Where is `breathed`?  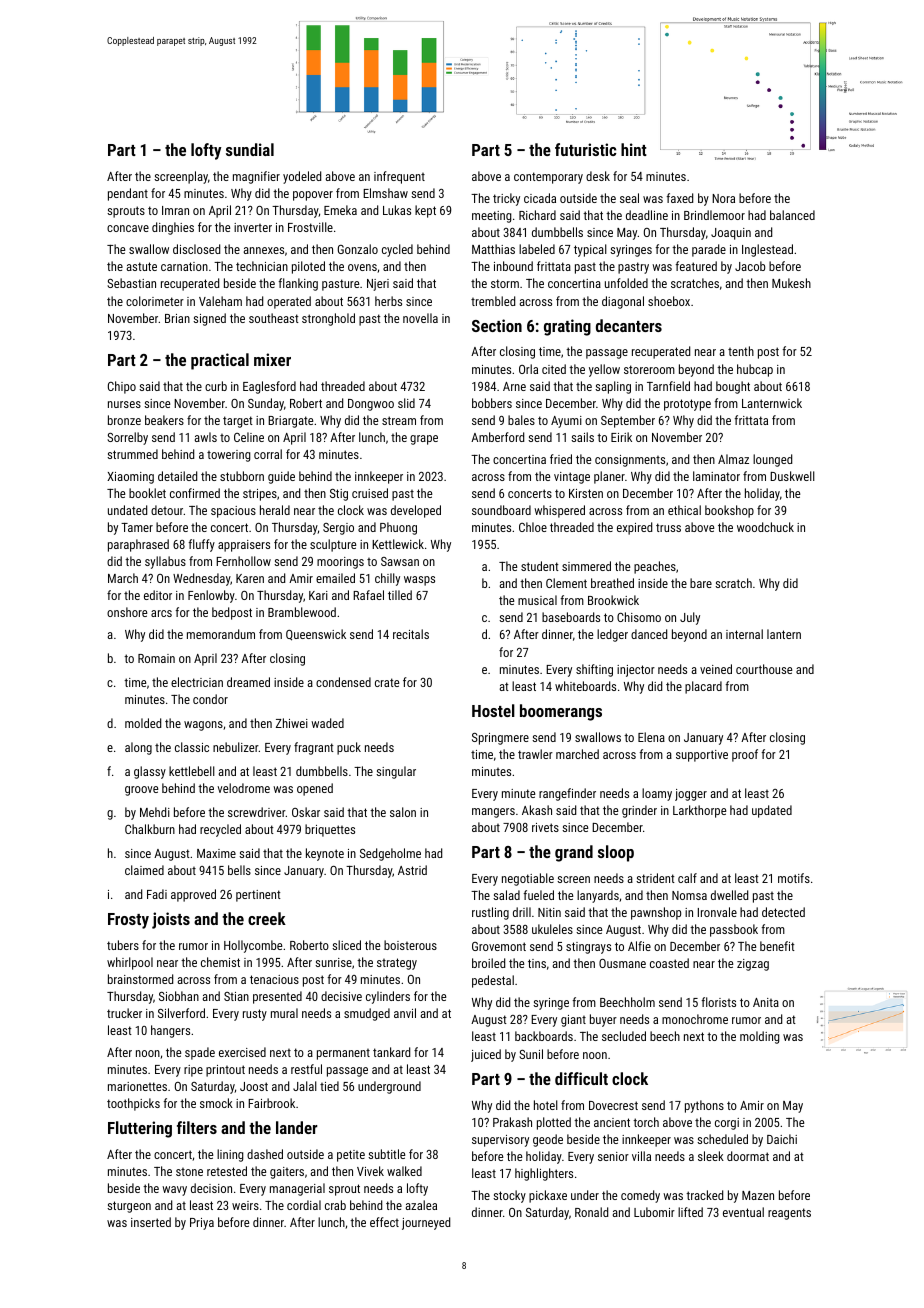 breathed is located at coordinates (612, 583).
